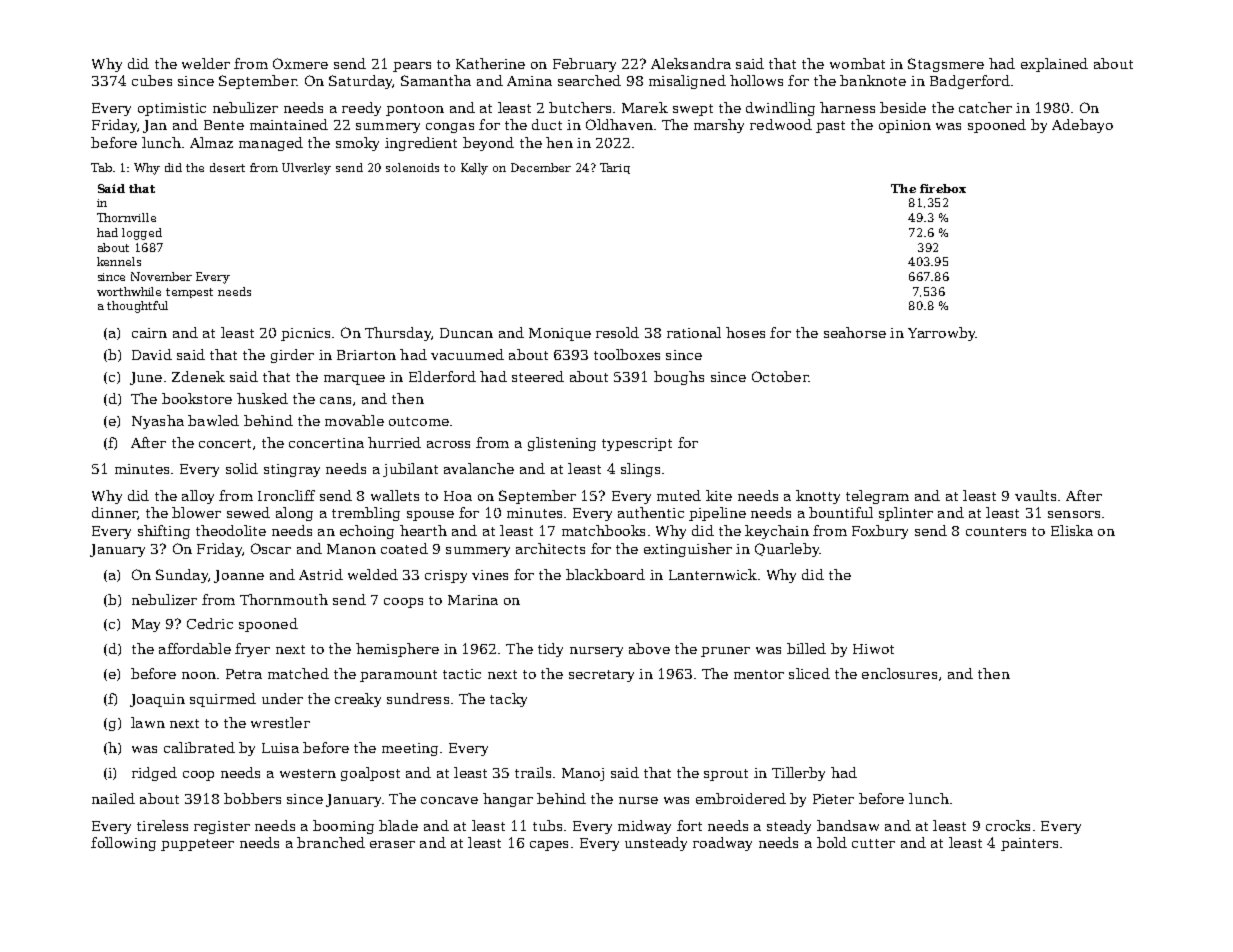 Image resolution: width=1233 pixels, height=952 pixels. I want to click on Quarleby, so click(787, 550).
